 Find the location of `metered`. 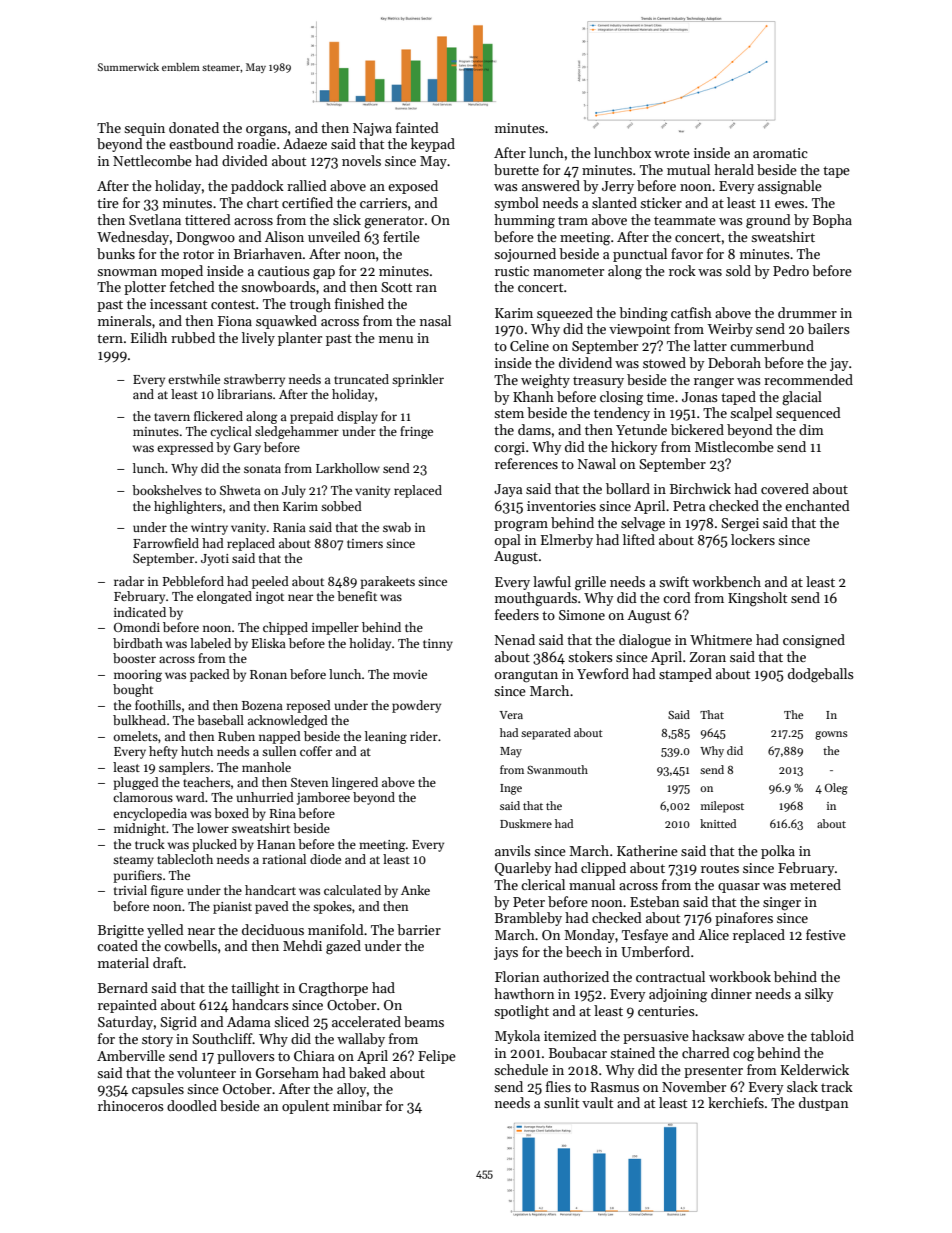

metered is located at coordinates (815, 884).
